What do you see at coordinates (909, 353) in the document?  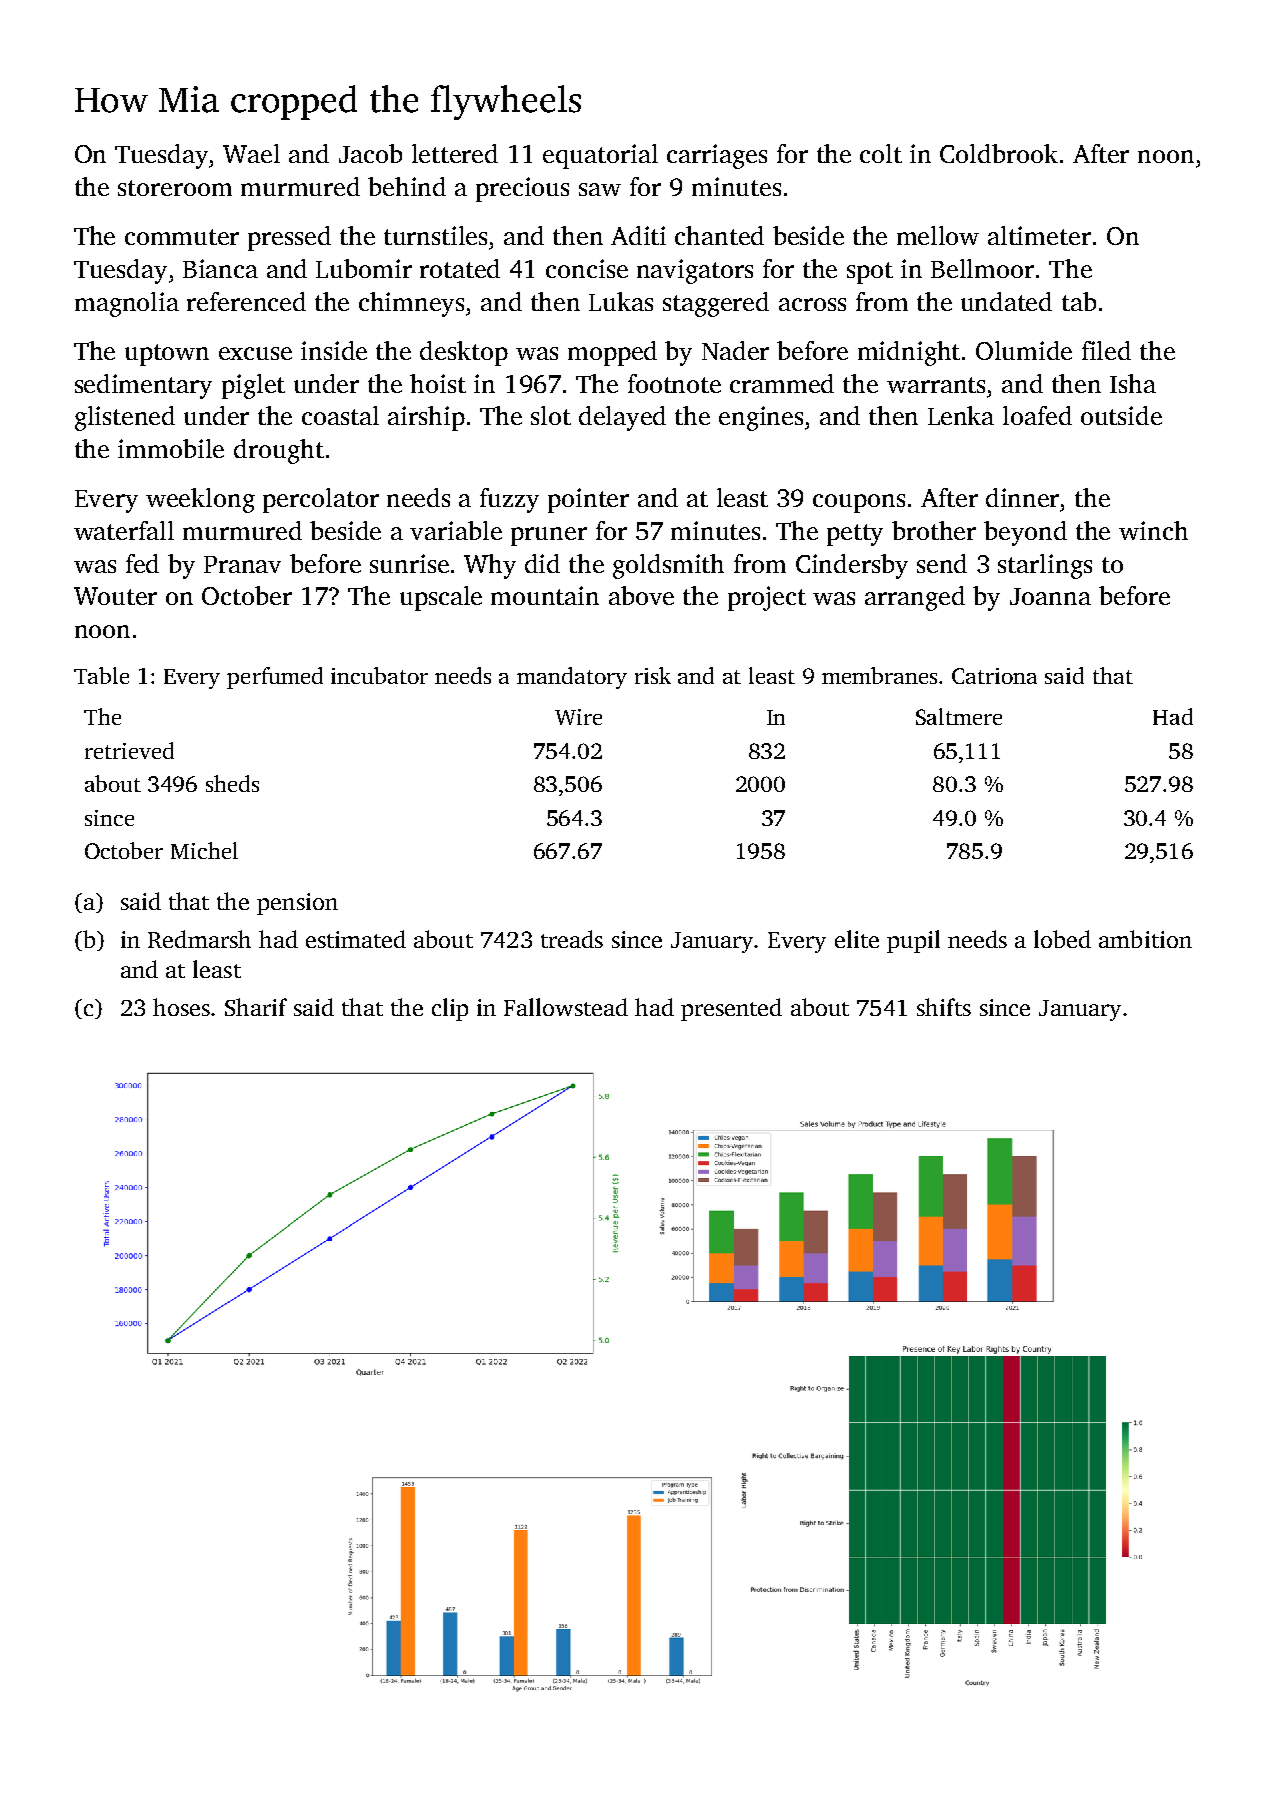 I see `midnight` at bounding box center [909, 353].
